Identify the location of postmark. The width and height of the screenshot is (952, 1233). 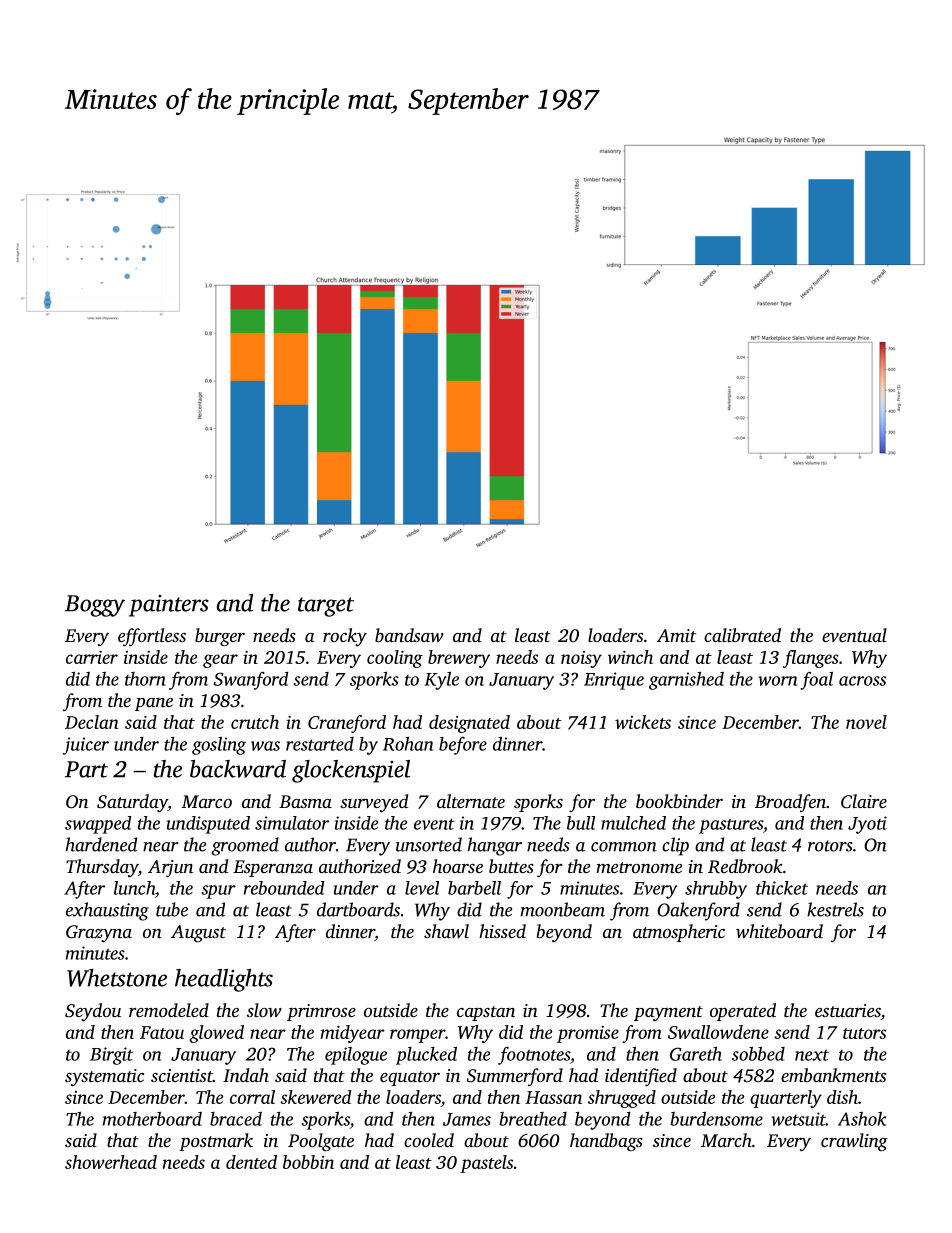
(216, 1142).
